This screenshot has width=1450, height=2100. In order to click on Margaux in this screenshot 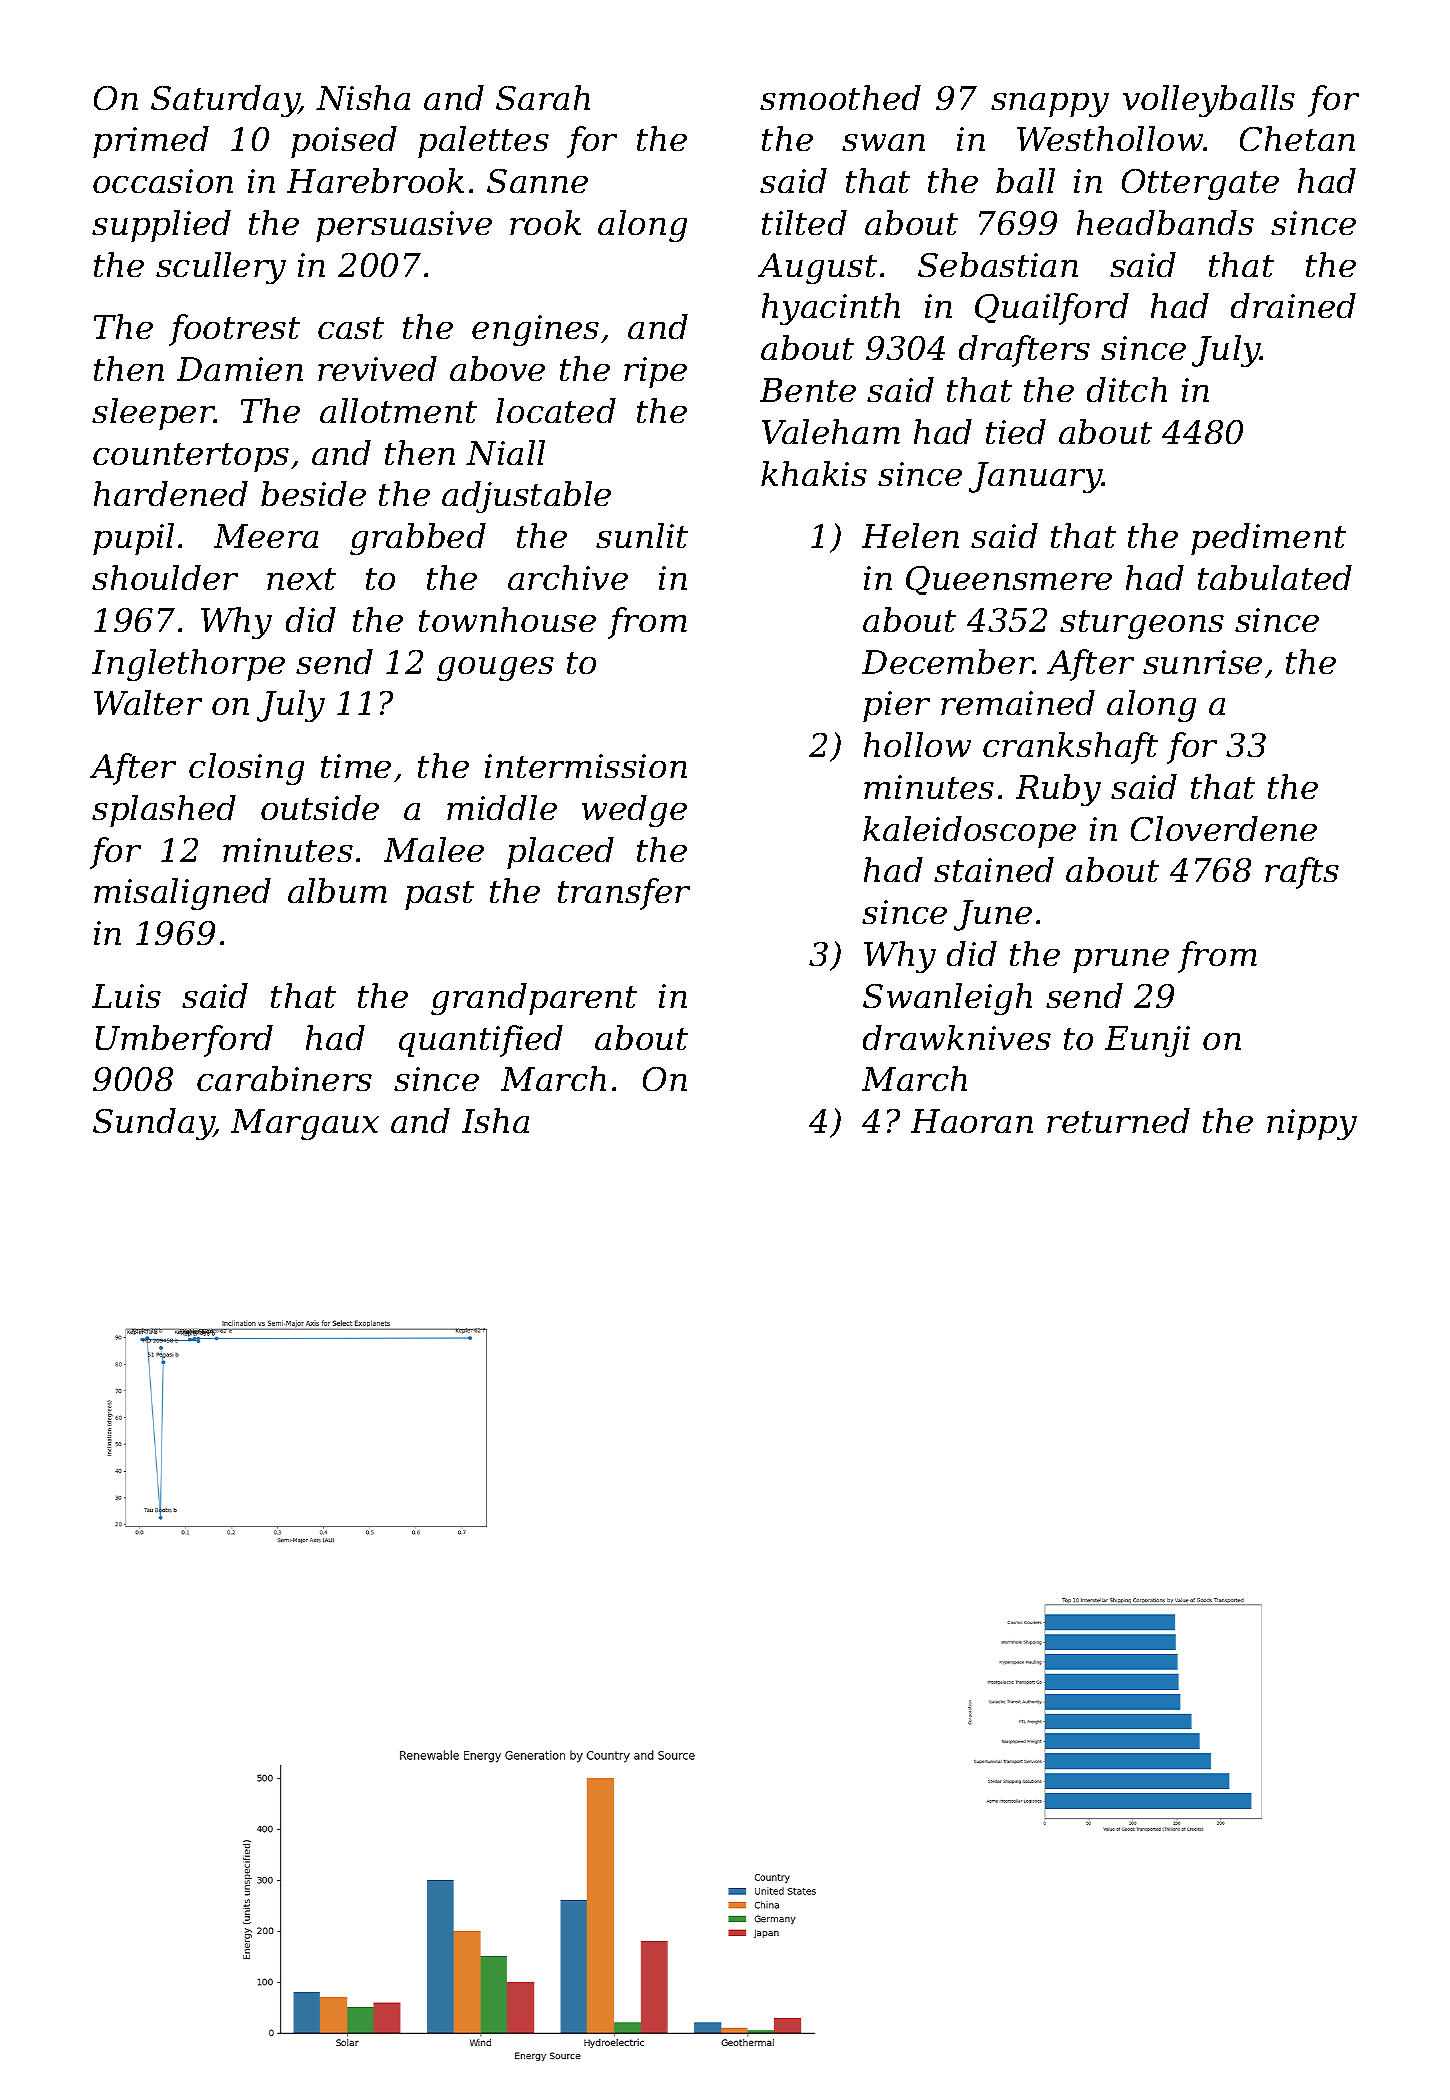, I will do `click(305, 1124)`.
